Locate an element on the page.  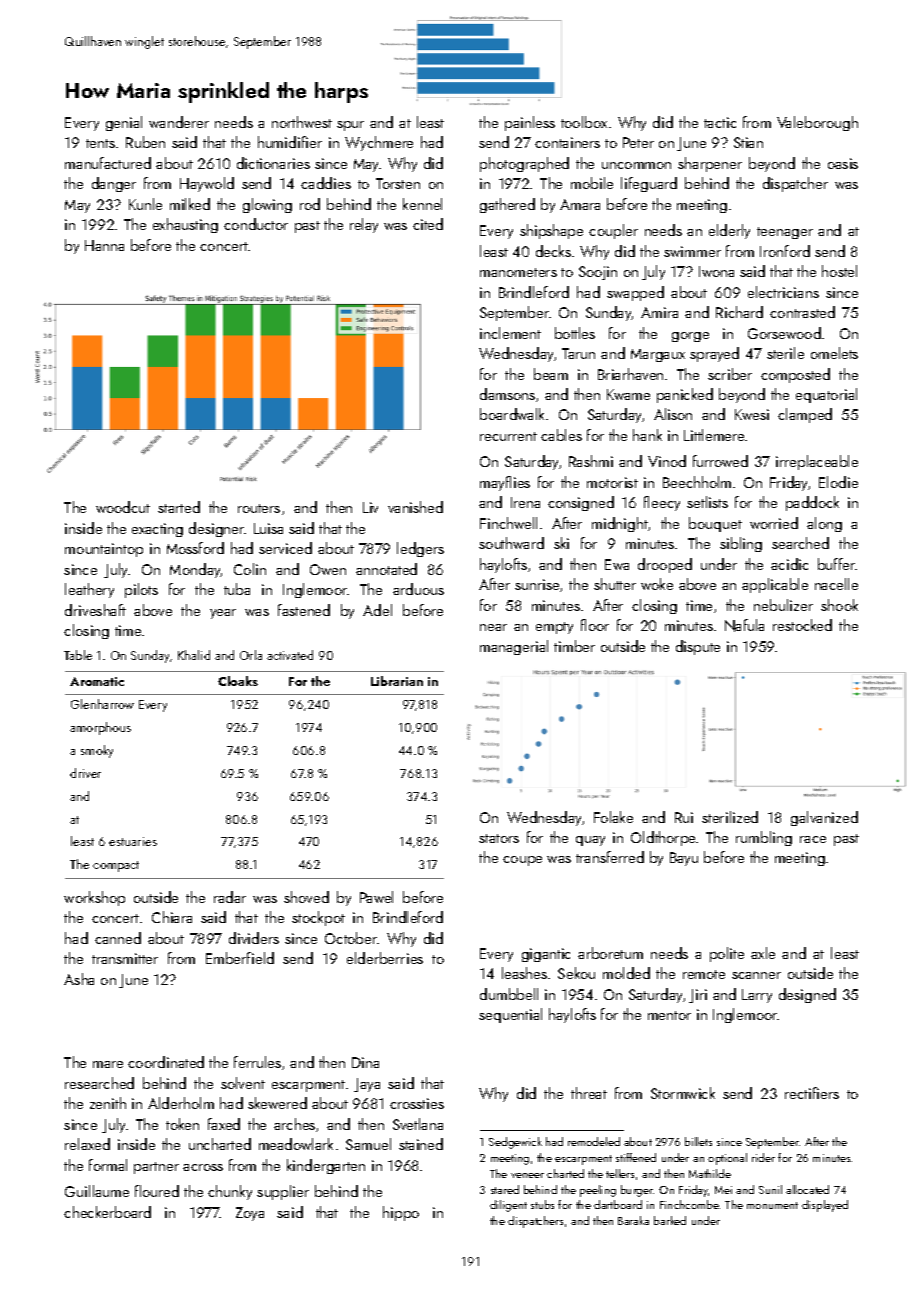
shoved is located at coordinates (306, 897).
